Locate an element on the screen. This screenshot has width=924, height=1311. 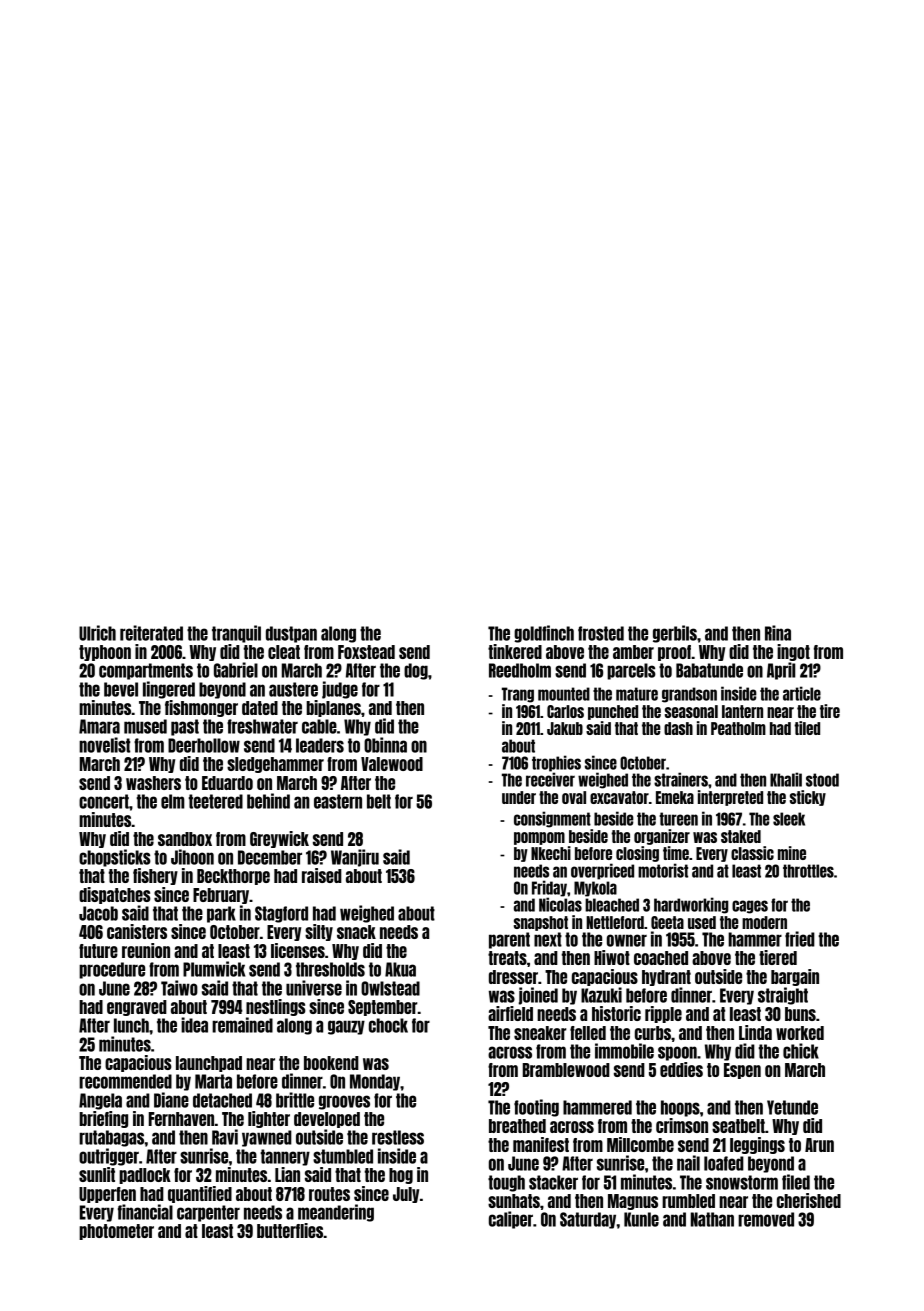
next is located at coordinates (548, 939).
